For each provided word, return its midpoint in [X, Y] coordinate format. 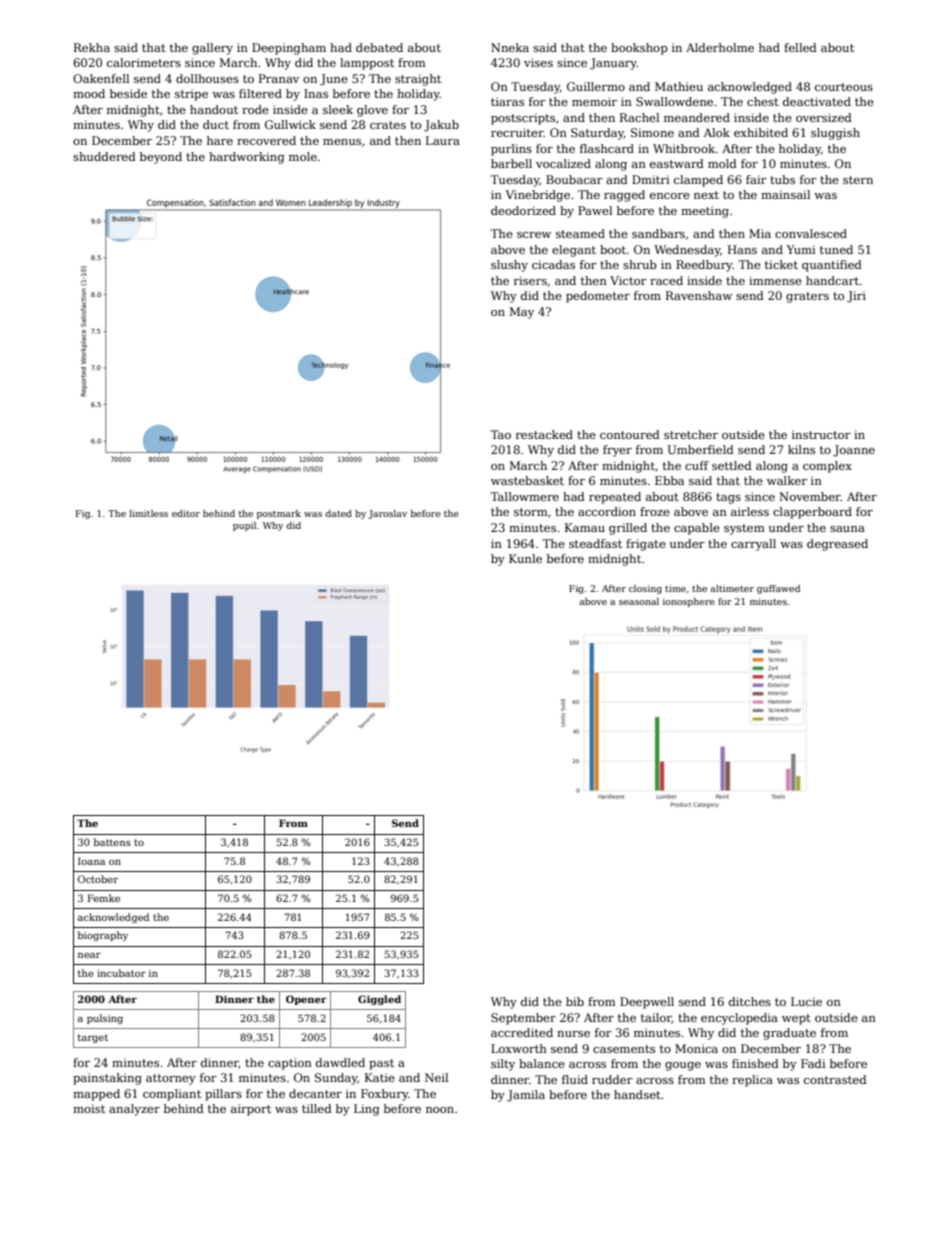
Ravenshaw [699, 295]
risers [530, 280]
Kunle [525, 558]
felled [800, 47]
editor [186, 513]
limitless [148, 513]
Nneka [510, 47]
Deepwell [647, 1003]
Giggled [379, 1000]
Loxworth [519, 1048]
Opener [306, 1000]
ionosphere [689, 602]
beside [128, 93]
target [93, 1038]
